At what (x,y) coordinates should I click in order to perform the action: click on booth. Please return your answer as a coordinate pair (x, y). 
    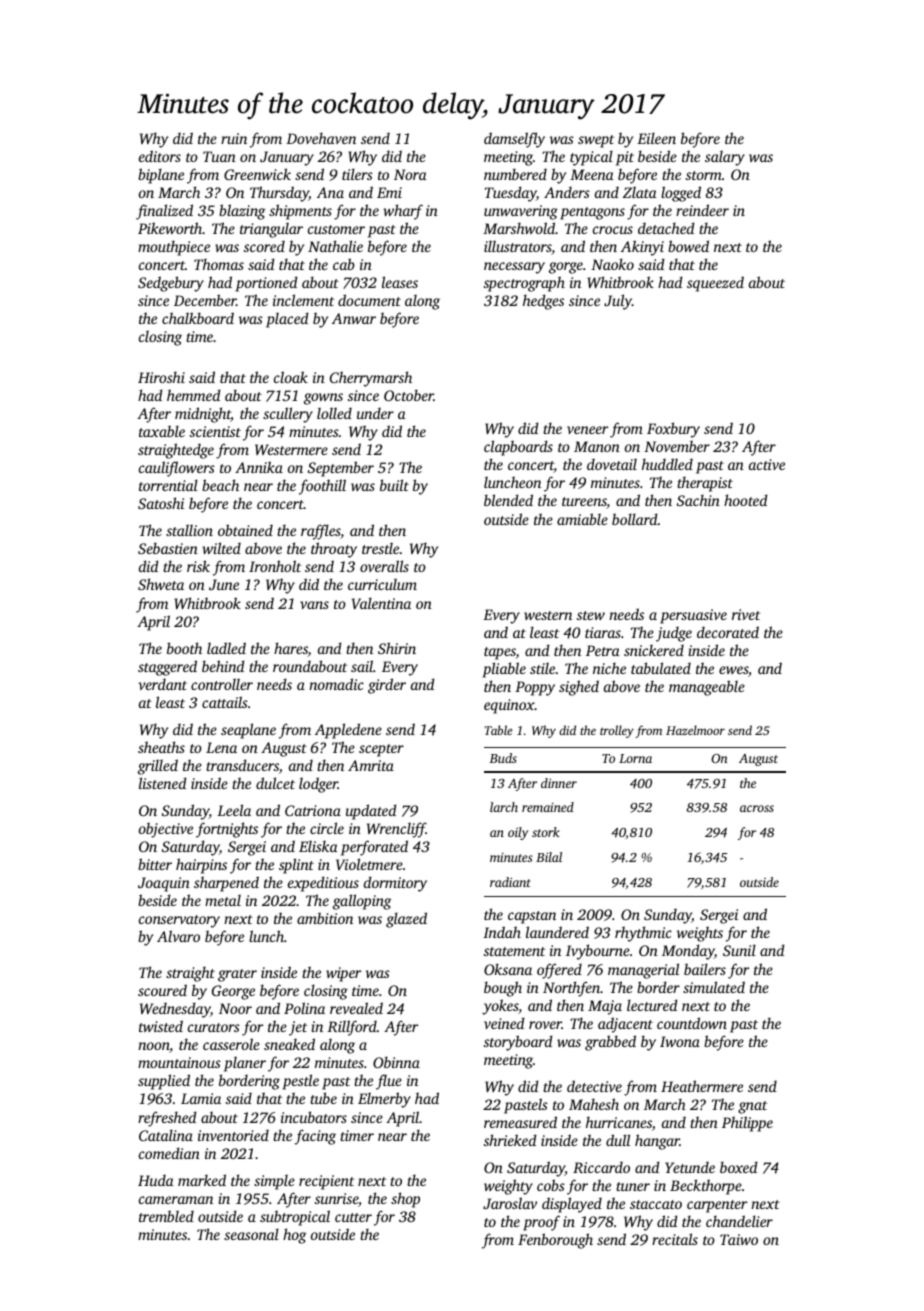
    Looking at the image, I should click on (184, 648).
